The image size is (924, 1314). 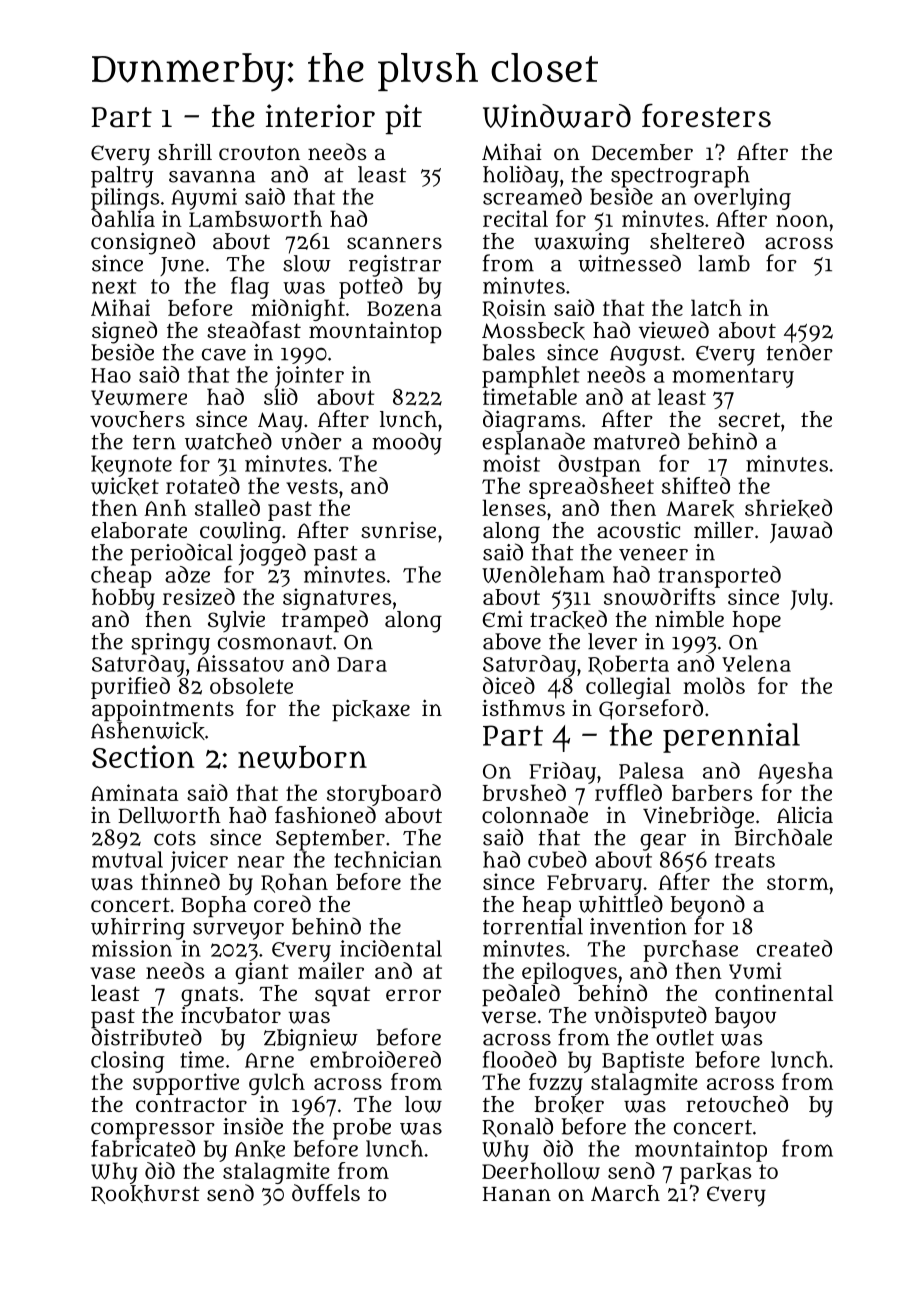 I want to click on Yelena, so click(x=756, y=663).
